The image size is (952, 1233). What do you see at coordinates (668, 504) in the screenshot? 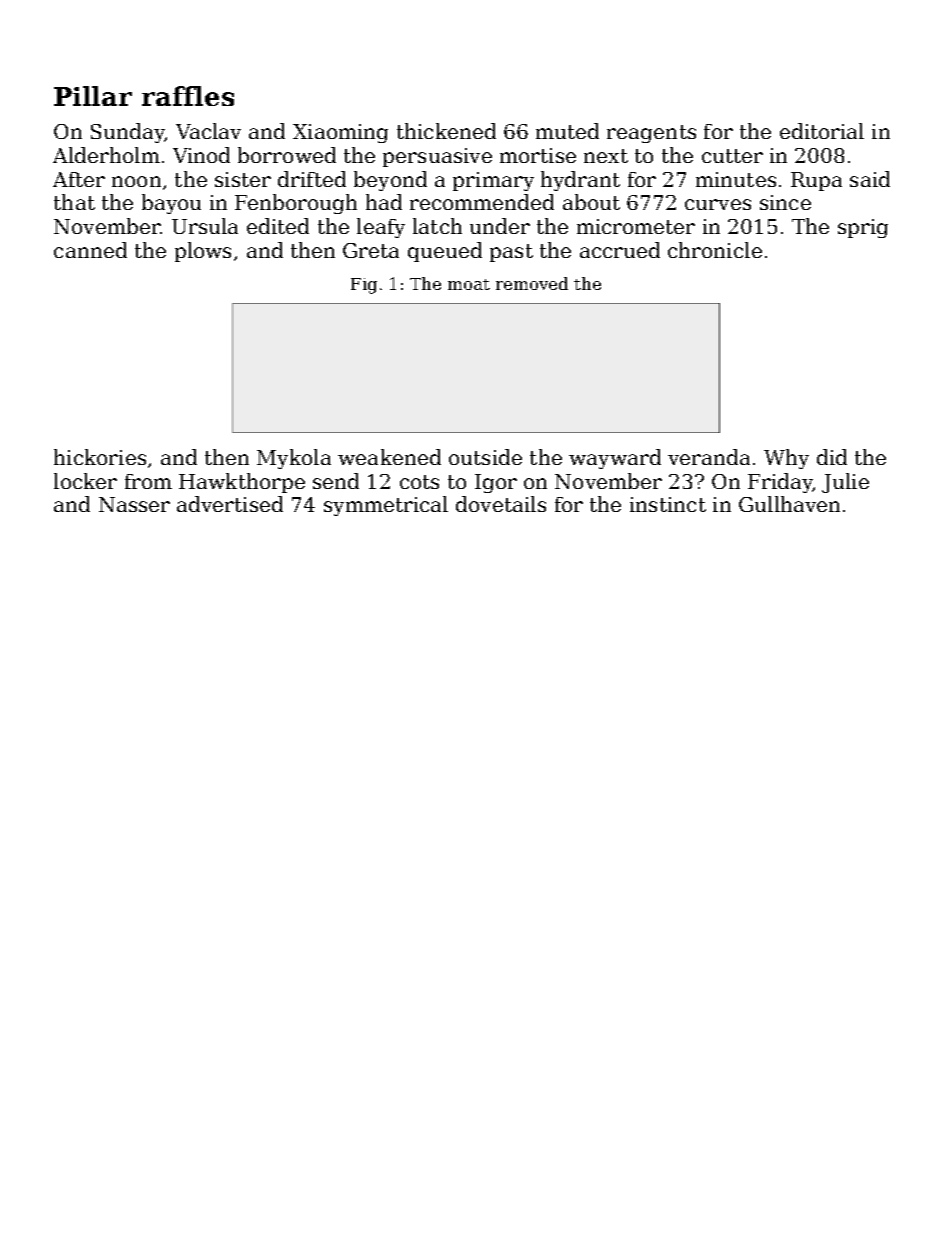
I see `instinct` at bounding box center [668, 504].
